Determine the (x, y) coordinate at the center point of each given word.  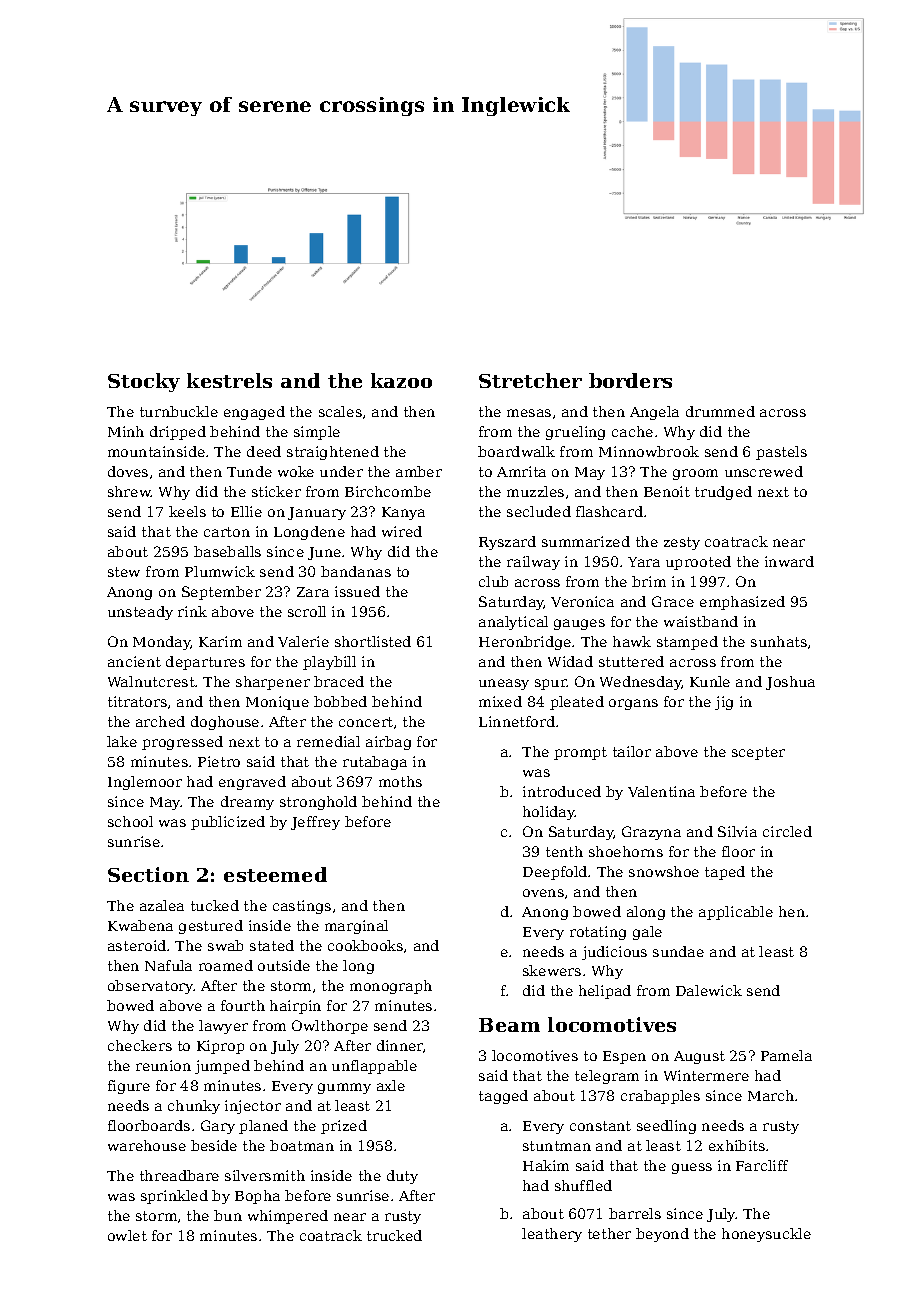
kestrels (229, 380)
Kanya (403, 513)
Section (148, 874)
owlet (127, 1235)
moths (400, 781)
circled (787, 831)
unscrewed (764, 471)
